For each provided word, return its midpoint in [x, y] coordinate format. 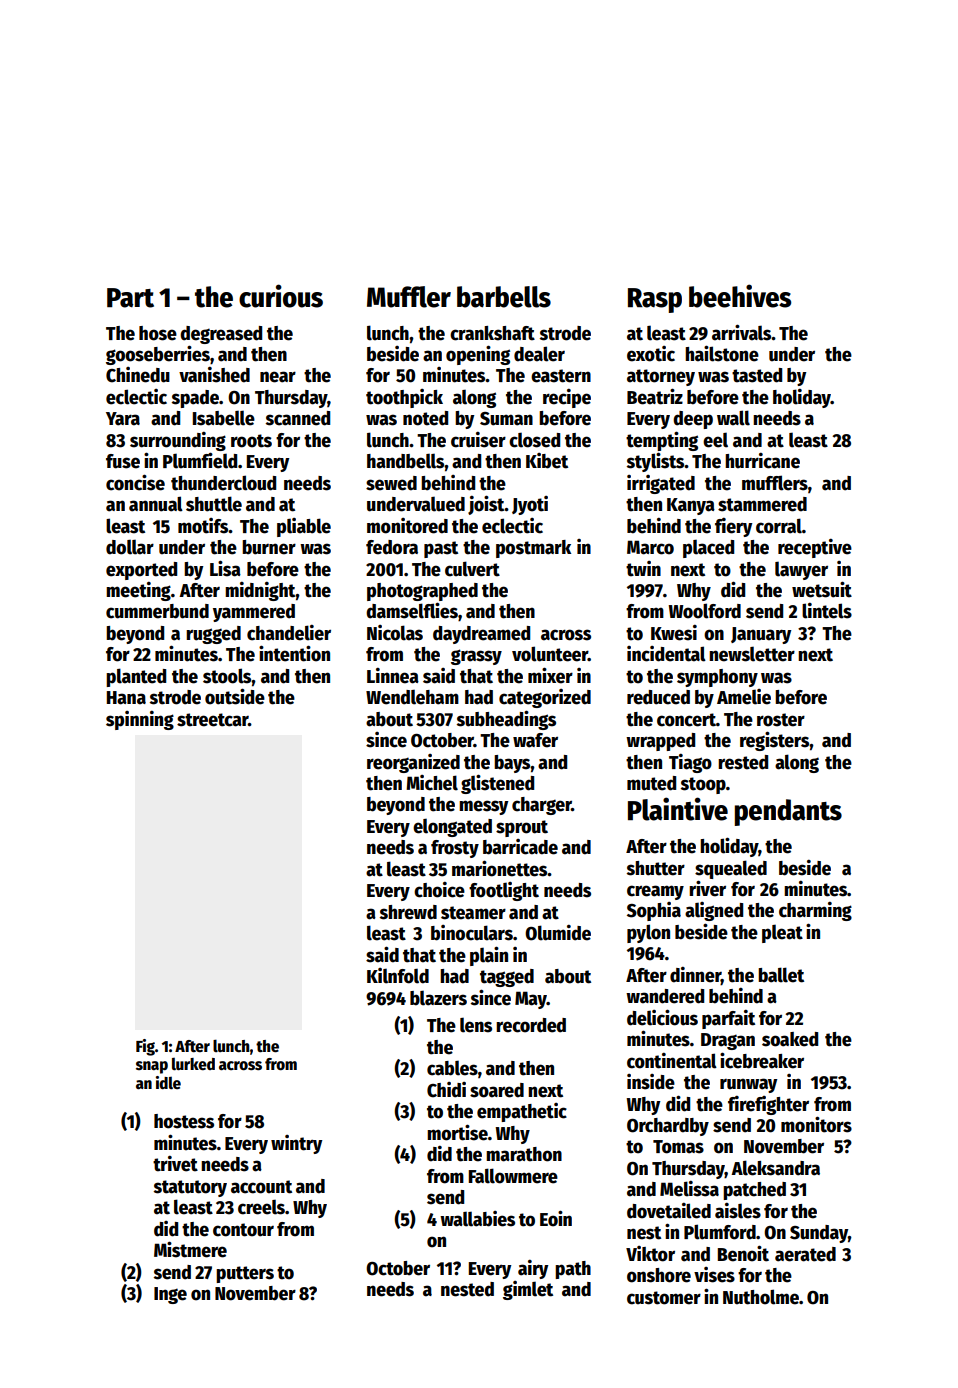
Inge [170, 1295]
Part [130, 298]
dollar [130, 547]
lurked [193, 1064]
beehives [740, 296]
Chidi [446, 1090]
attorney [661, 377]
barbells [504, 297]
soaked [790, 1039]
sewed [391, 483]
